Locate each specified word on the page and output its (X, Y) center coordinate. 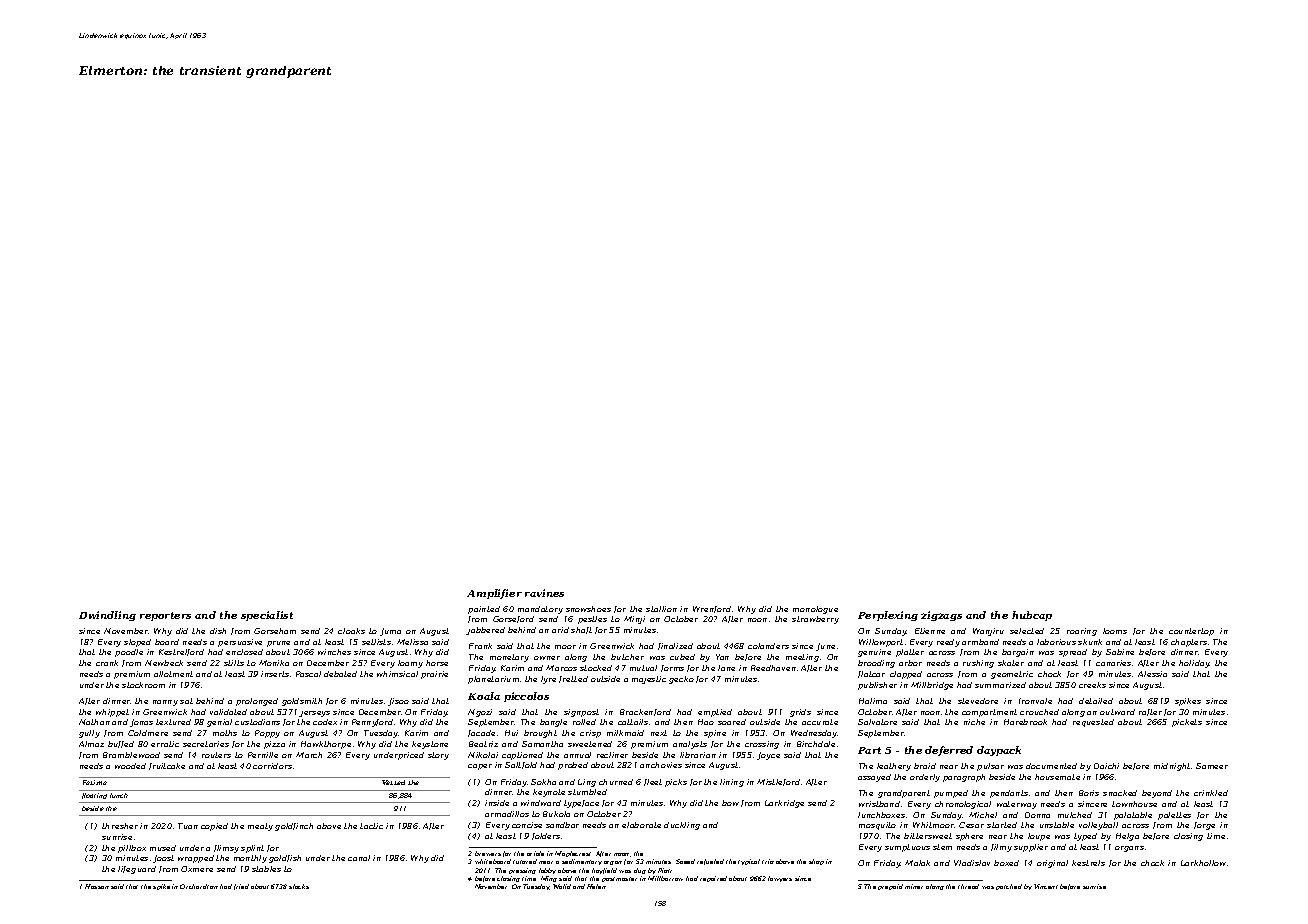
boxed (1006, 863)
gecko (681, 680)
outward (1117, 712)
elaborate (641, 825)
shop (816, 862)
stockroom (143, 685)
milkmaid (625, 733)
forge (1204, 826)
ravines (544, 593)
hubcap (1032, 616)
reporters (165, 616)
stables (266, 869)
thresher (120, 826)
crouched (1039, 712)
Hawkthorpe (326, 745)
